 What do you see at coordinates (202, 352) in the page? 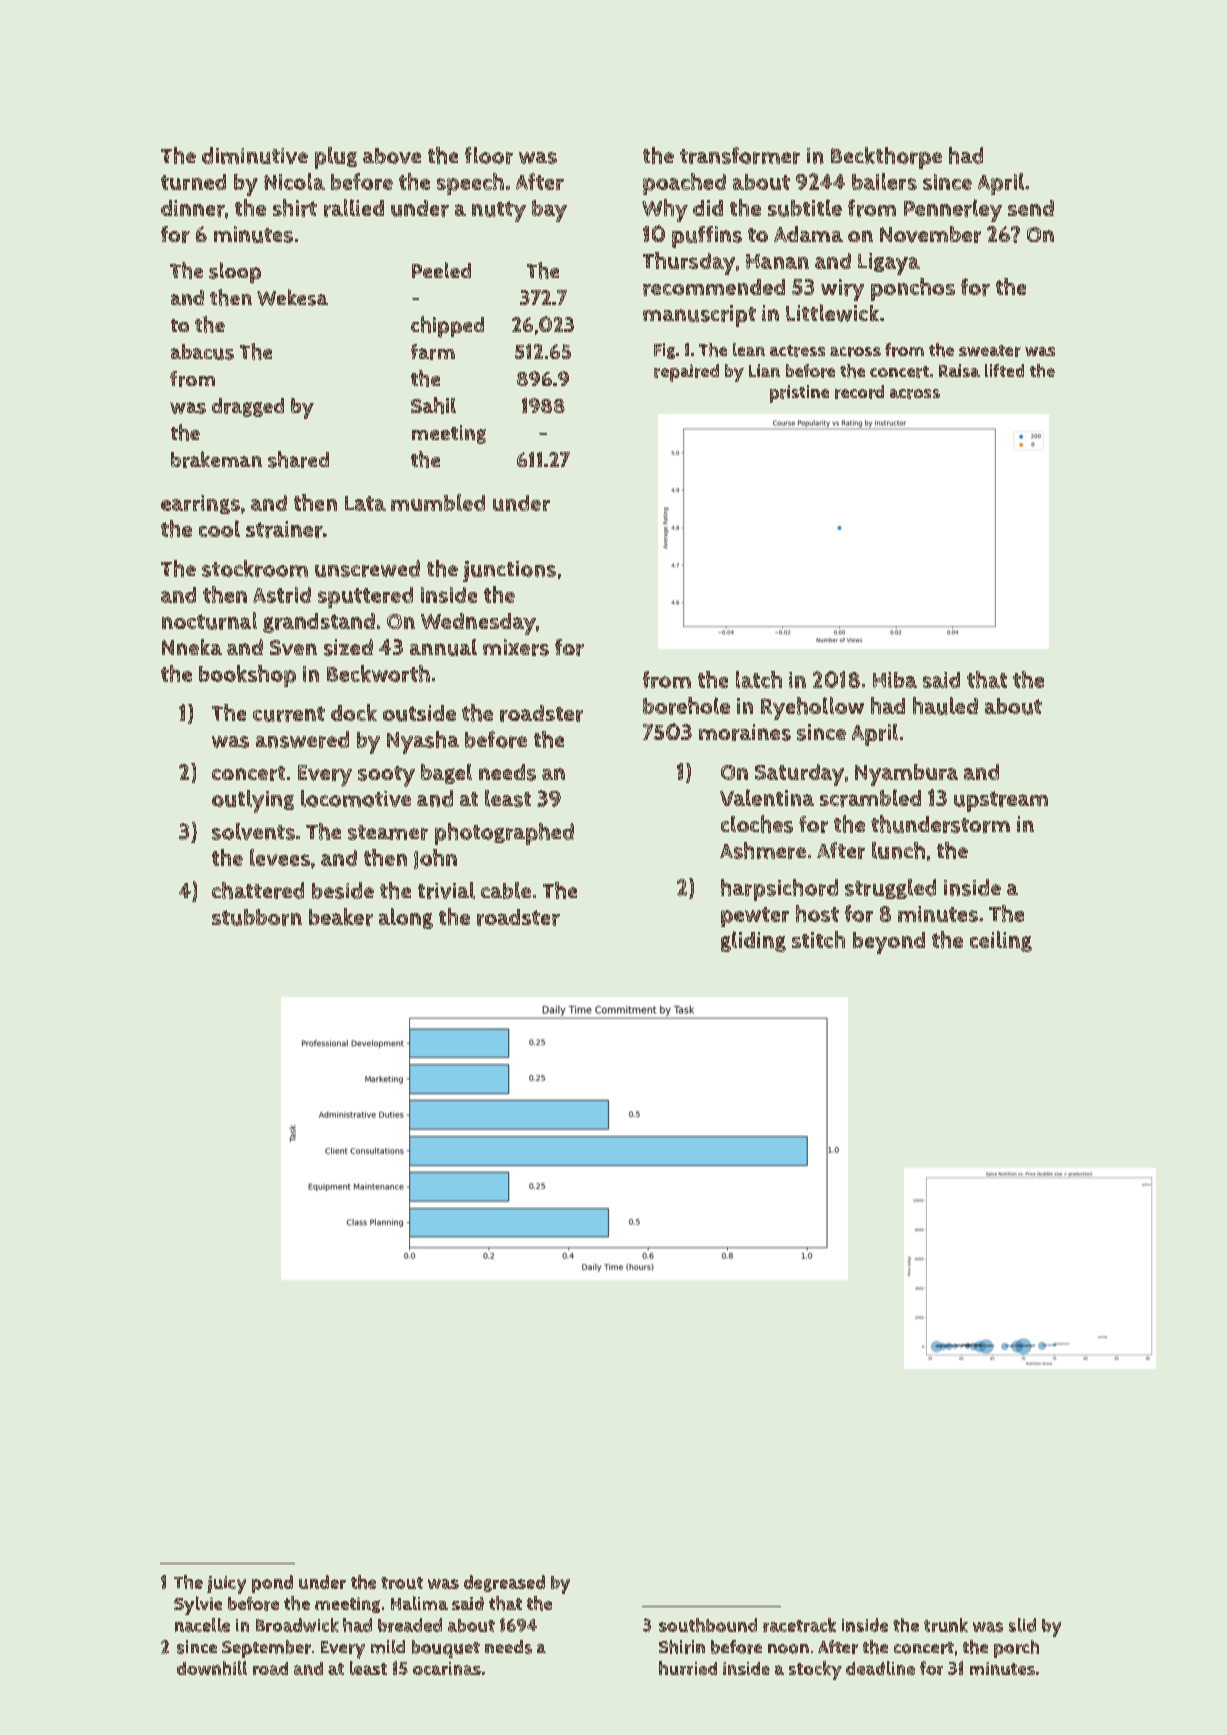
I see `abacus` at bounding box center [202, 352].
